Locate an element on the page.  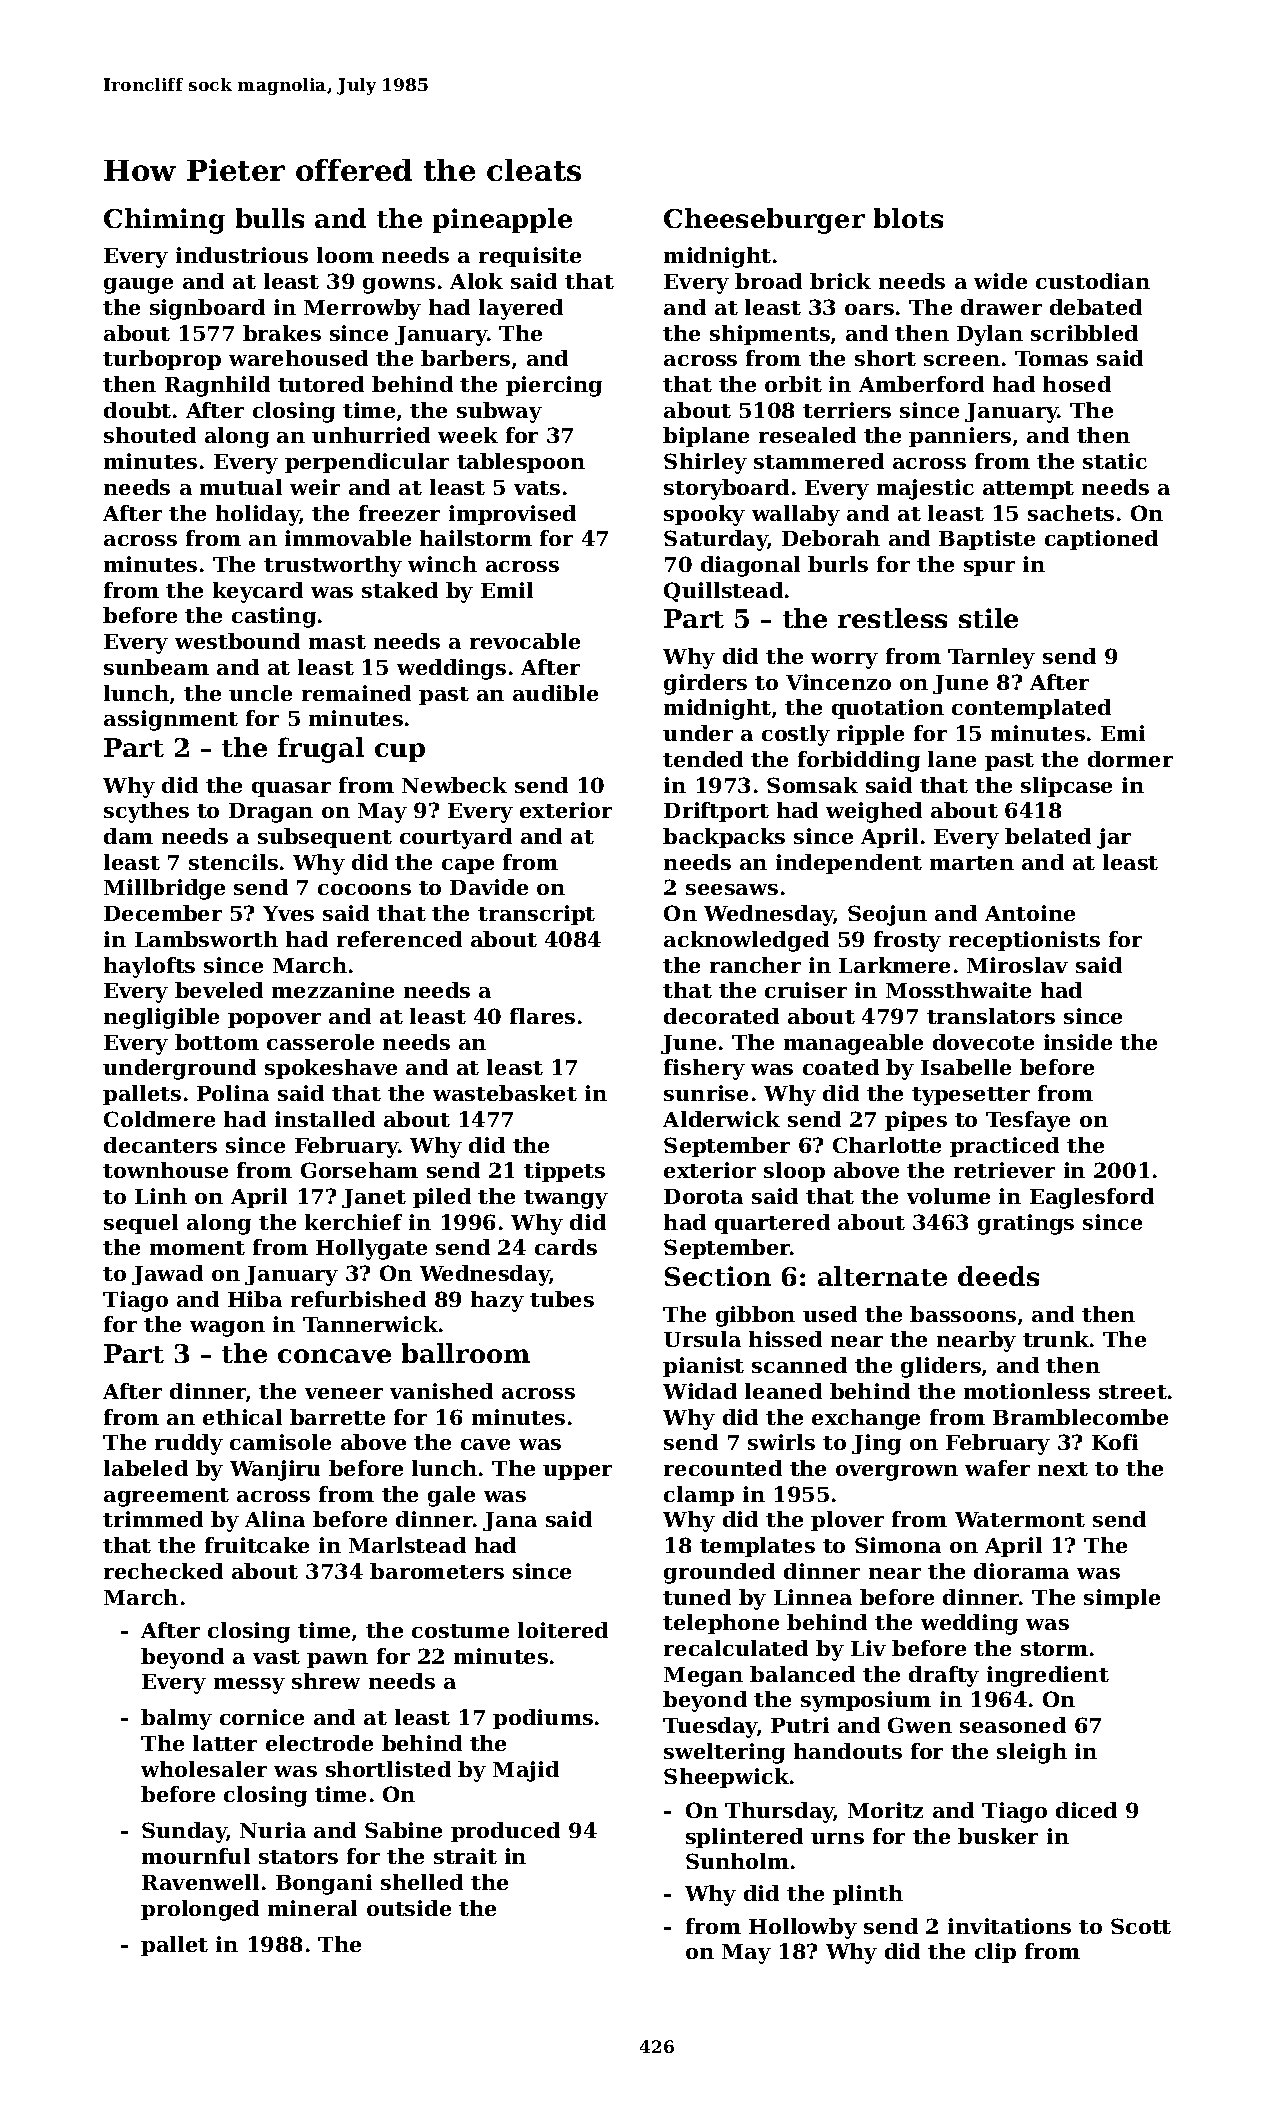
pineapple is located at coordinates (502, 220).
